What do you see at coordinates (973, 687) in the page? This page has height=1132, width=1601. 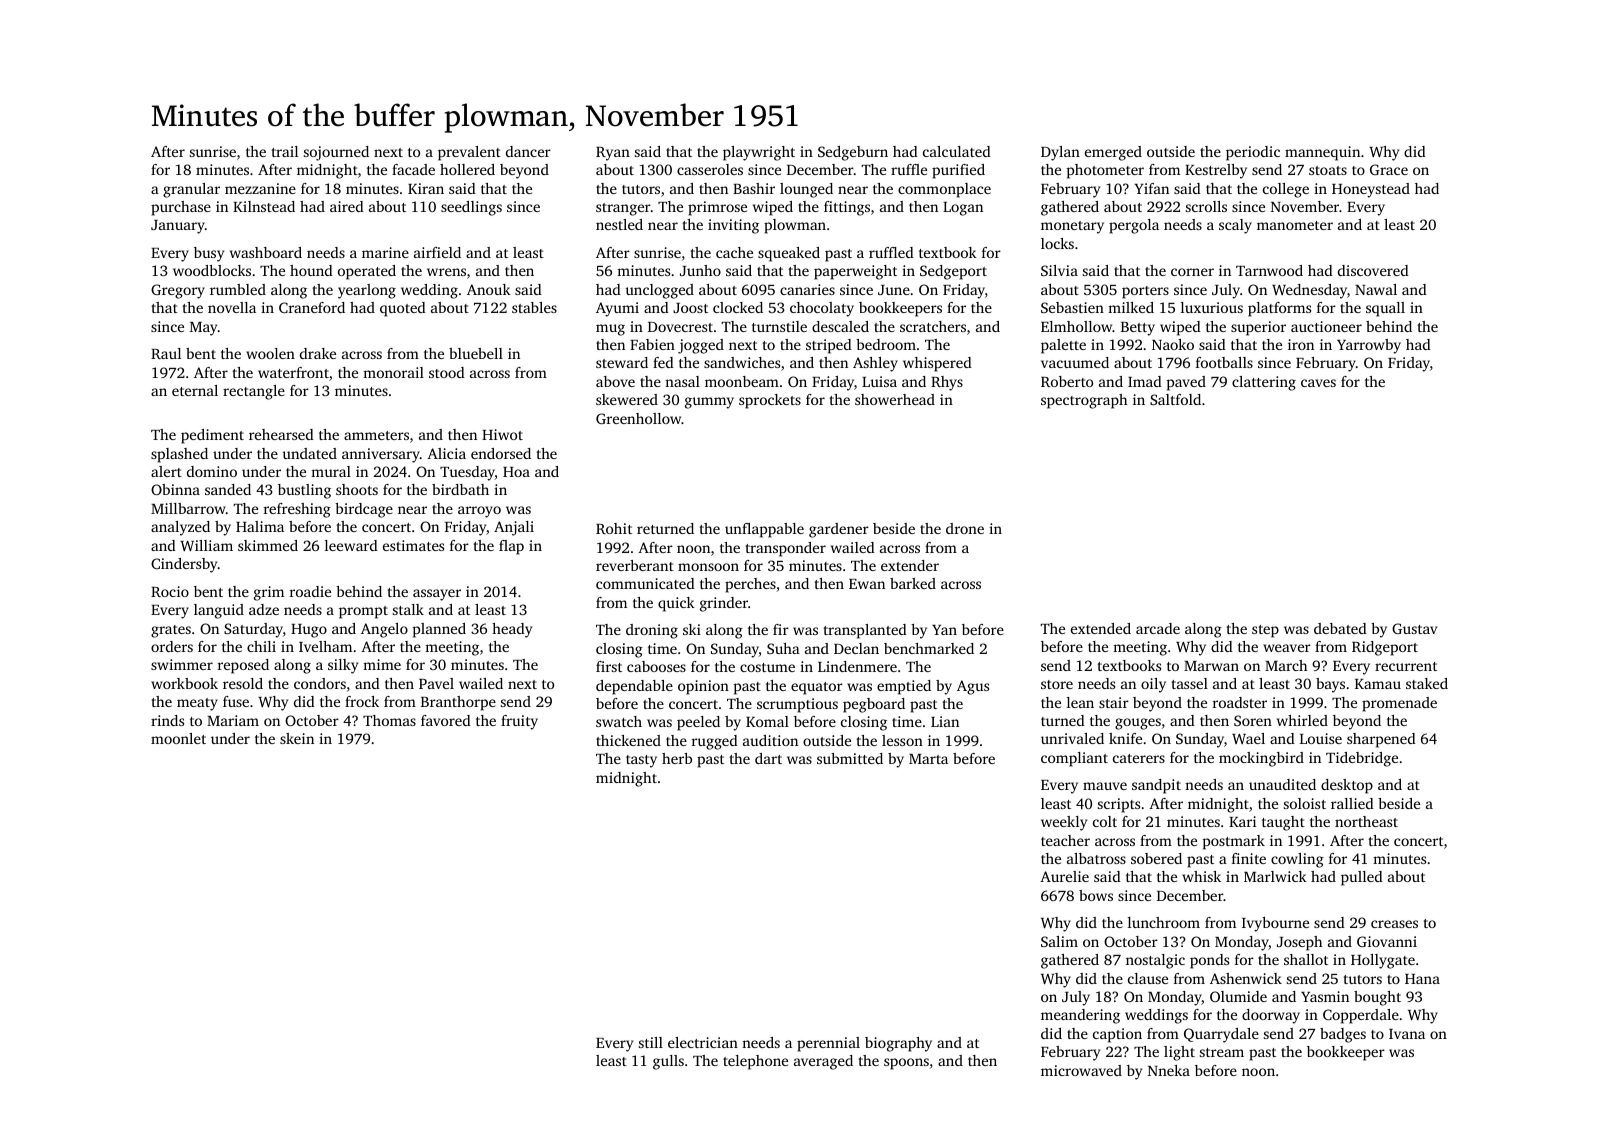 I see `Agus` at bounding box center [973, 687].
